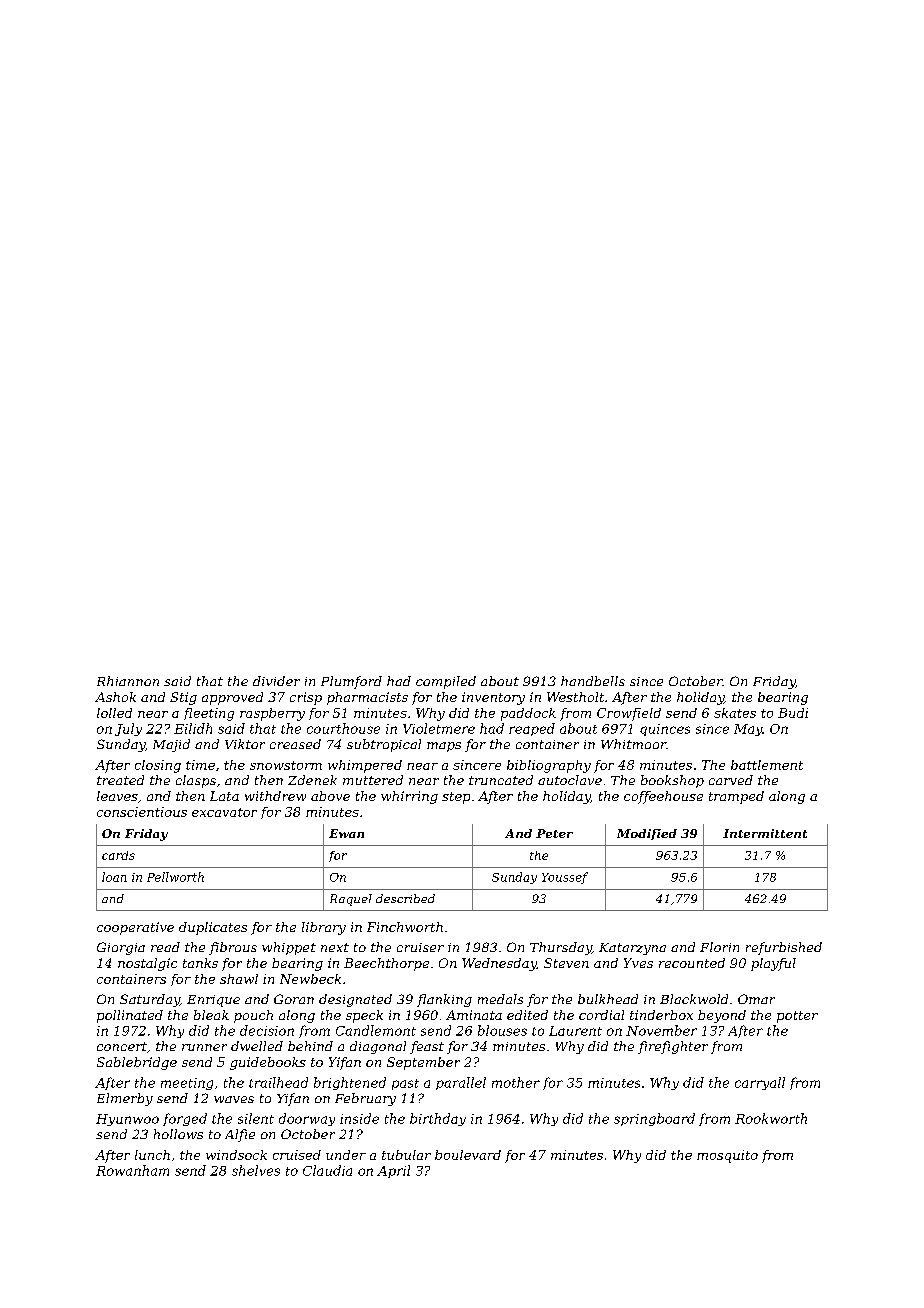 This screenshot has height=1308, width=924. I want to click on Aminata, so click(474, 1015).
